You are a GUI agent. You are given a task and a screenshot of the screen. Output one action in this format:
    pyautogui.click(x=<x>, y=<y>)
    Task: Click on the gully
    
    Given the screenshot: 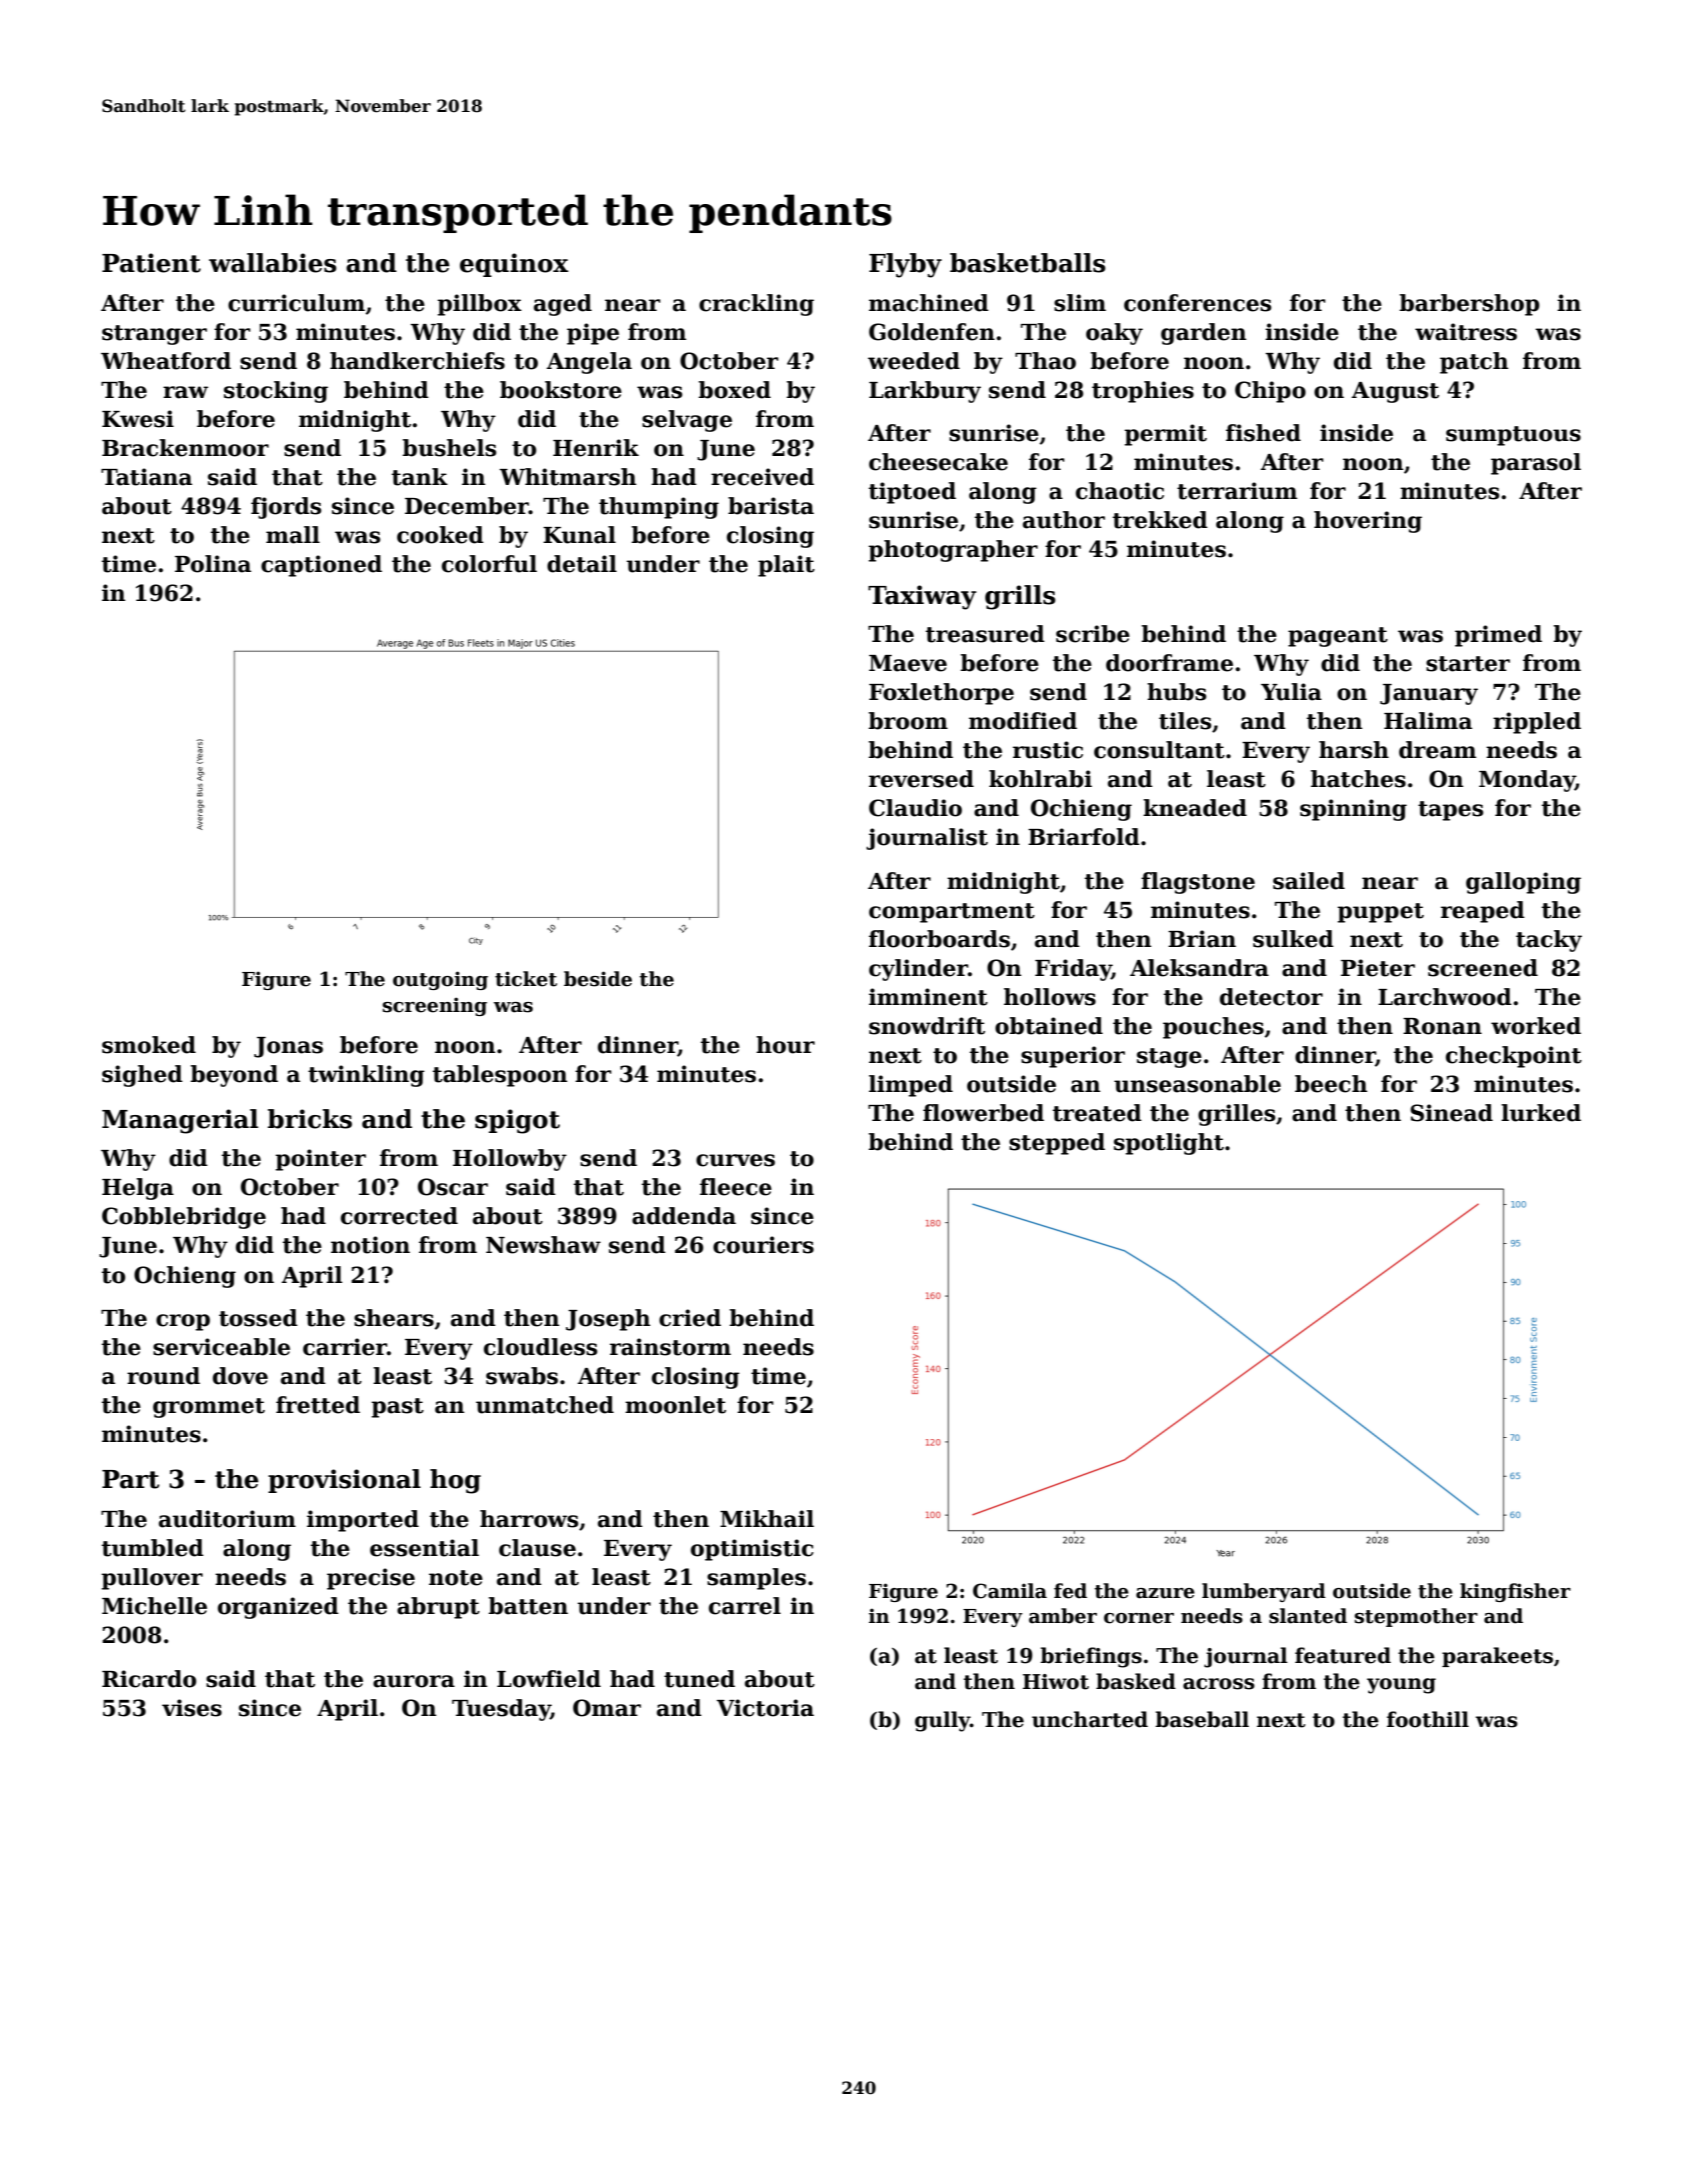 What is the action you would take?
    pyautogui.click(x=942, y=1721)
